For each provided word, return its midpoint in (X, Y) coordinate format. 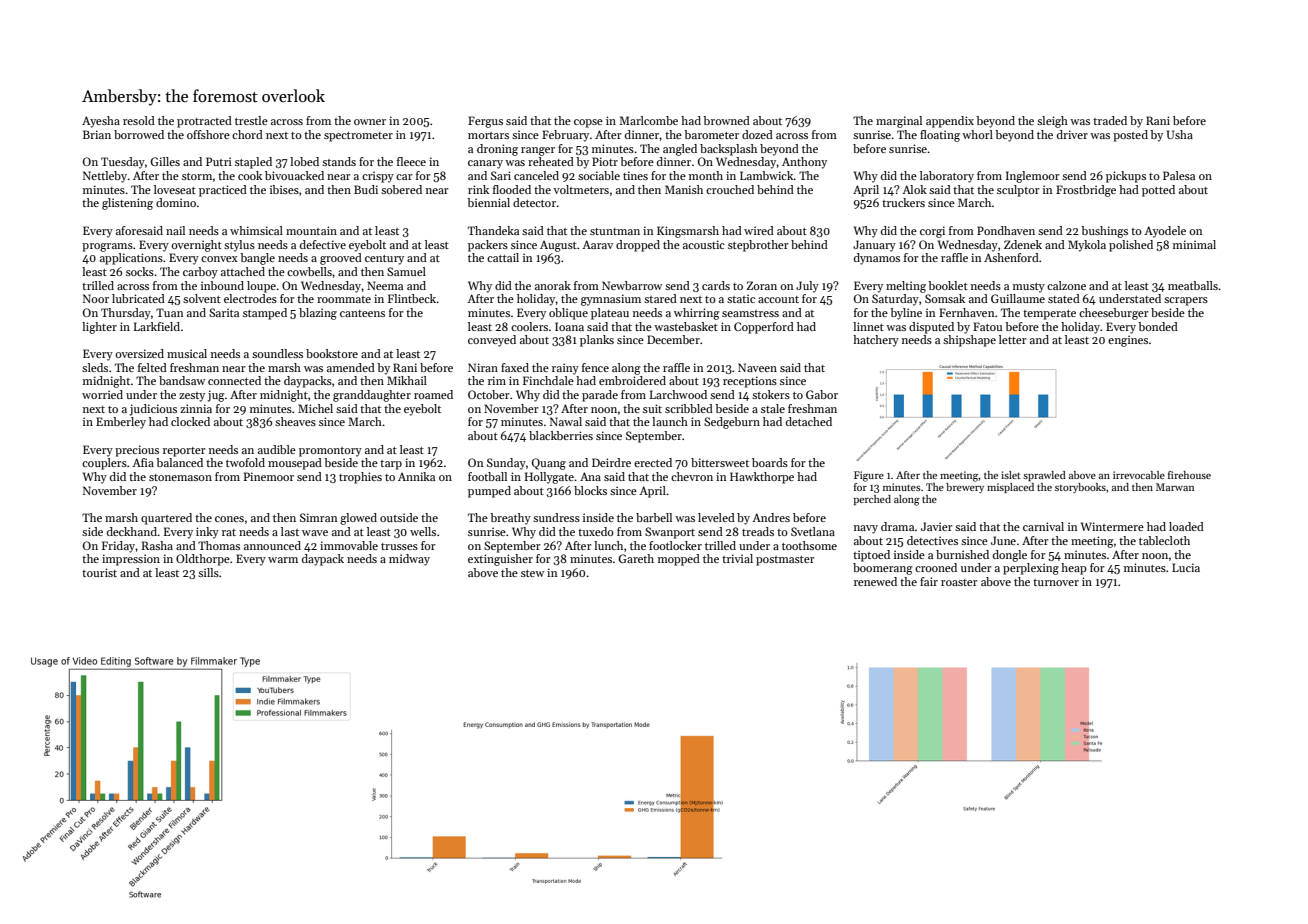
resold (139, 120)
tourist (99, 572)
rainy (565, 369)
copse (588, 123)
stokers (771, 394)
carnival (1043, 526)
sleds (95, 367)
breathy (510, 519)
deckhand (132, 531)
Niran (483, 367)
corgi (932, 232)
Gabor (822, 394)
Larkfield (157, 326)
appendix (950, 122)
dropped (638, 246)
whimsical (256, 230)
